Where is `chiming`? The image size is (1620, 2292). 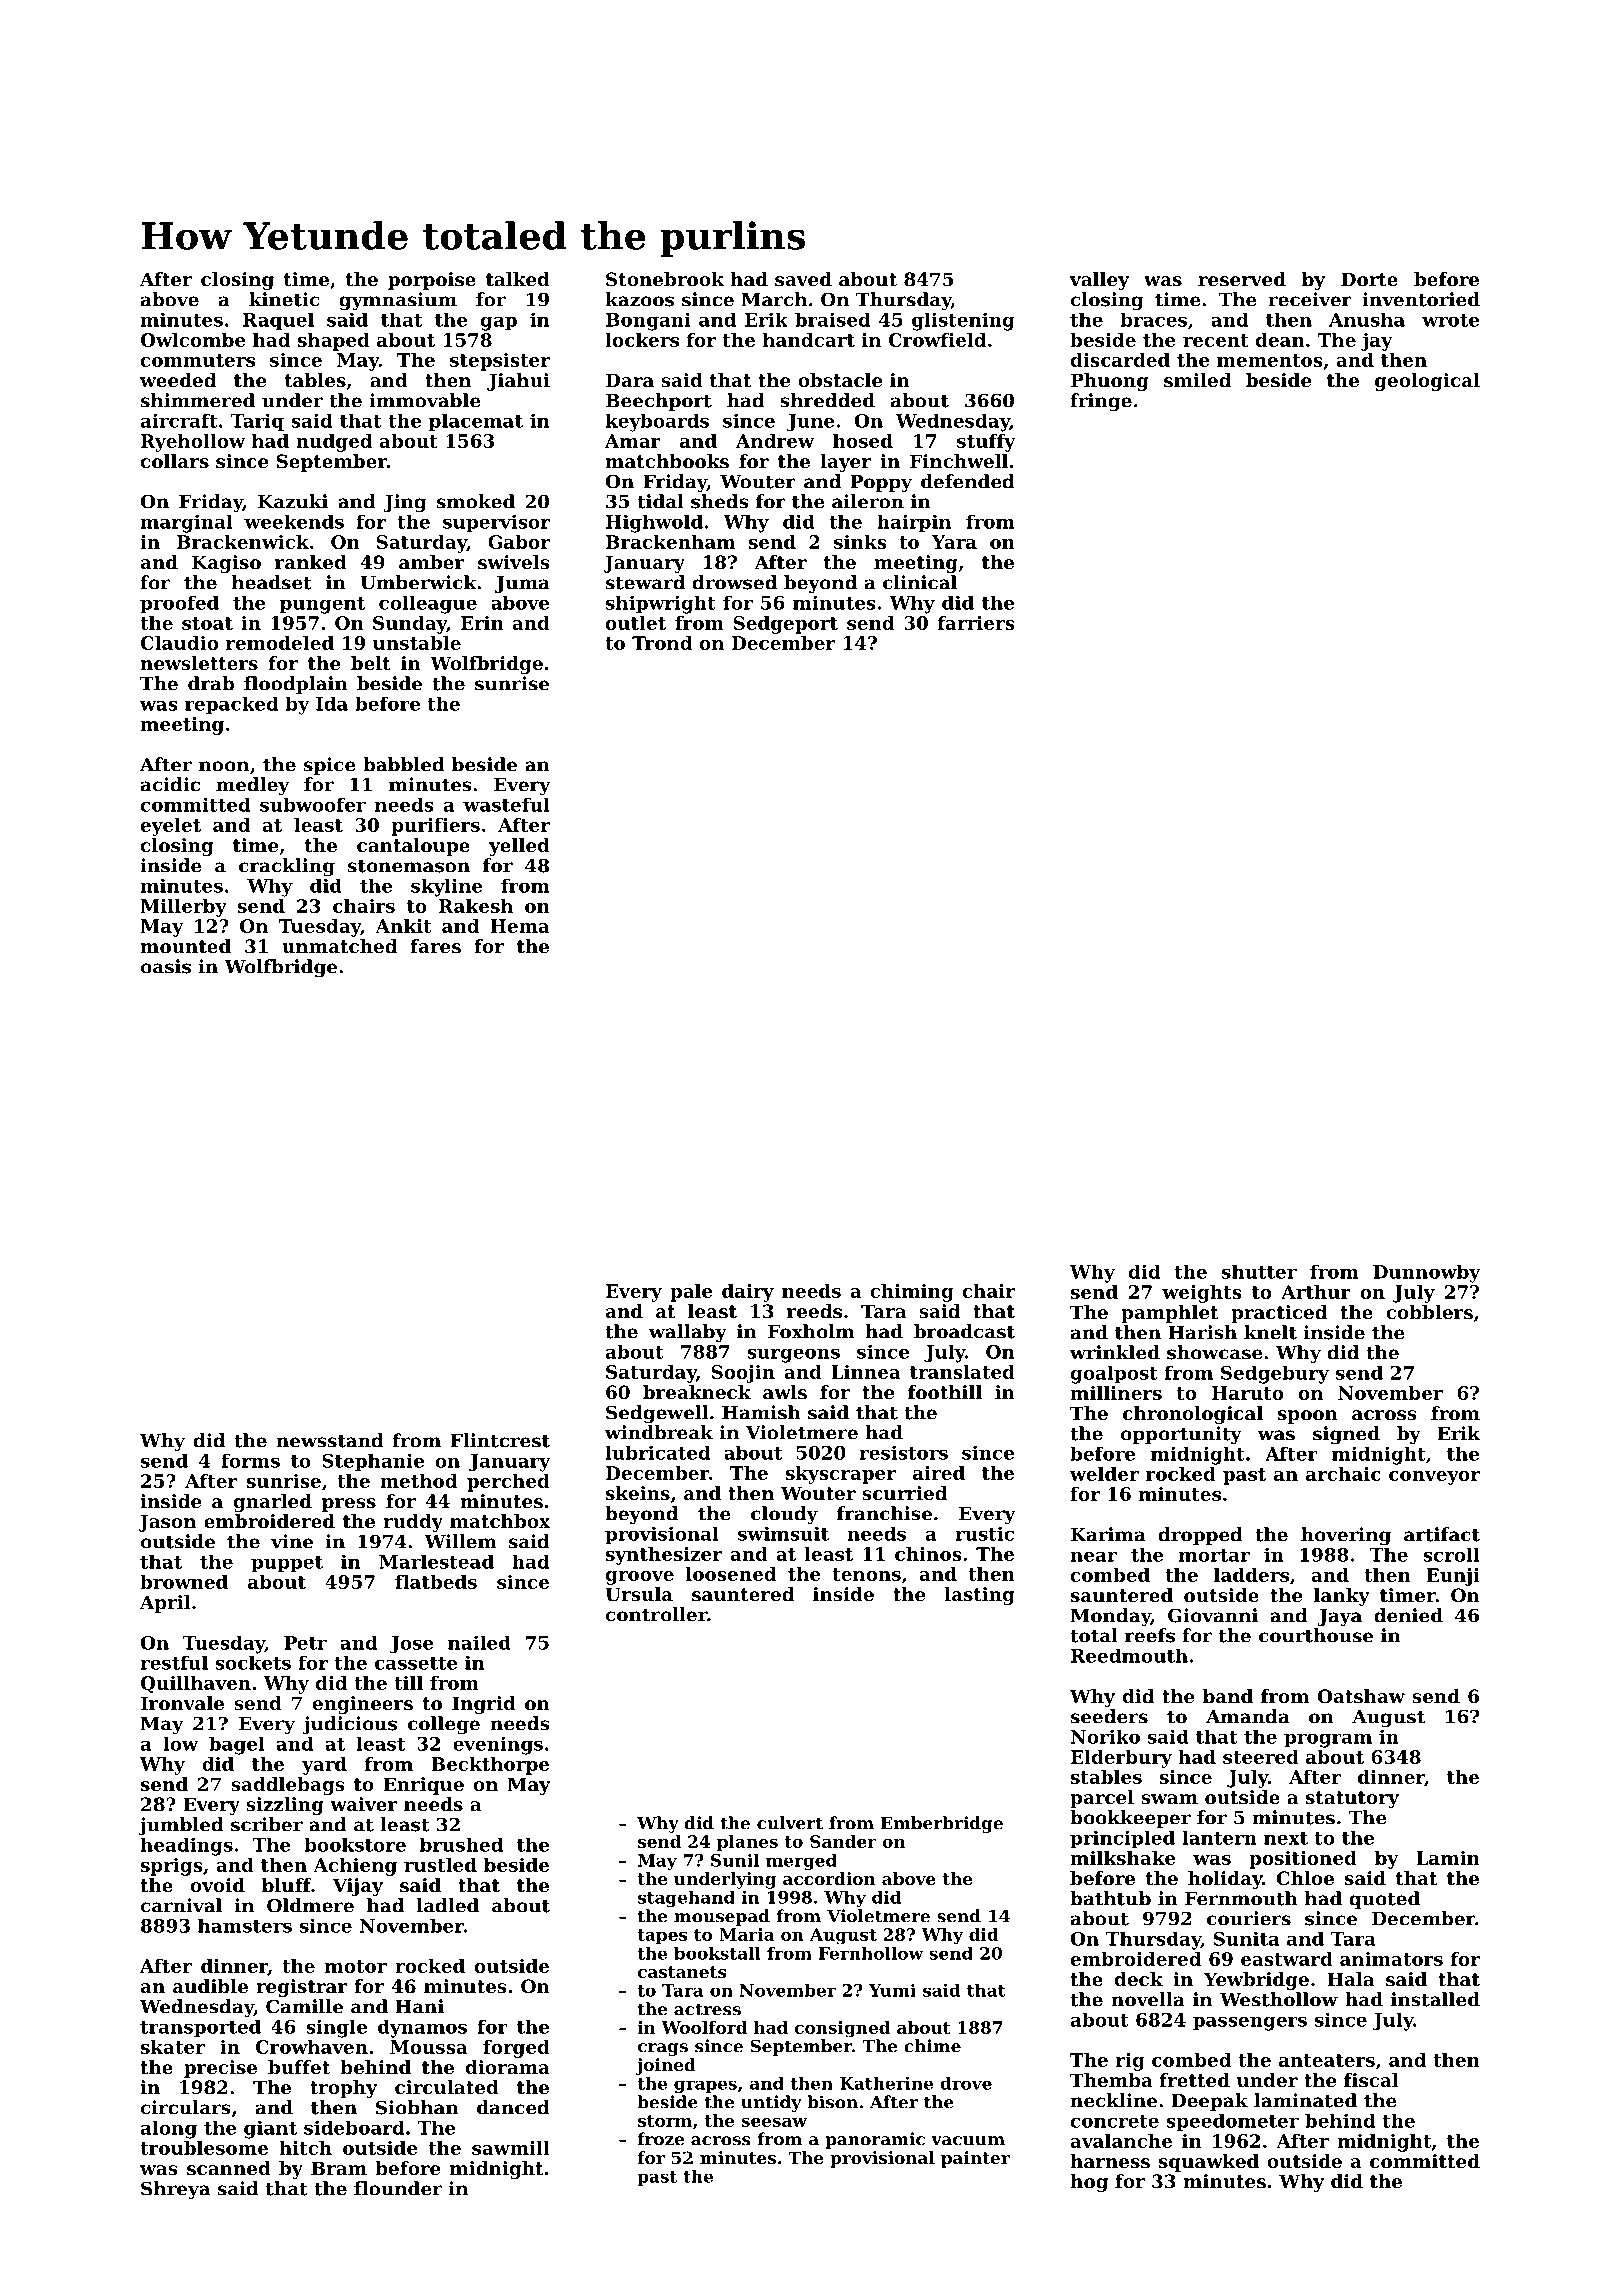 chiming is located at coordinates (912, 1293).
